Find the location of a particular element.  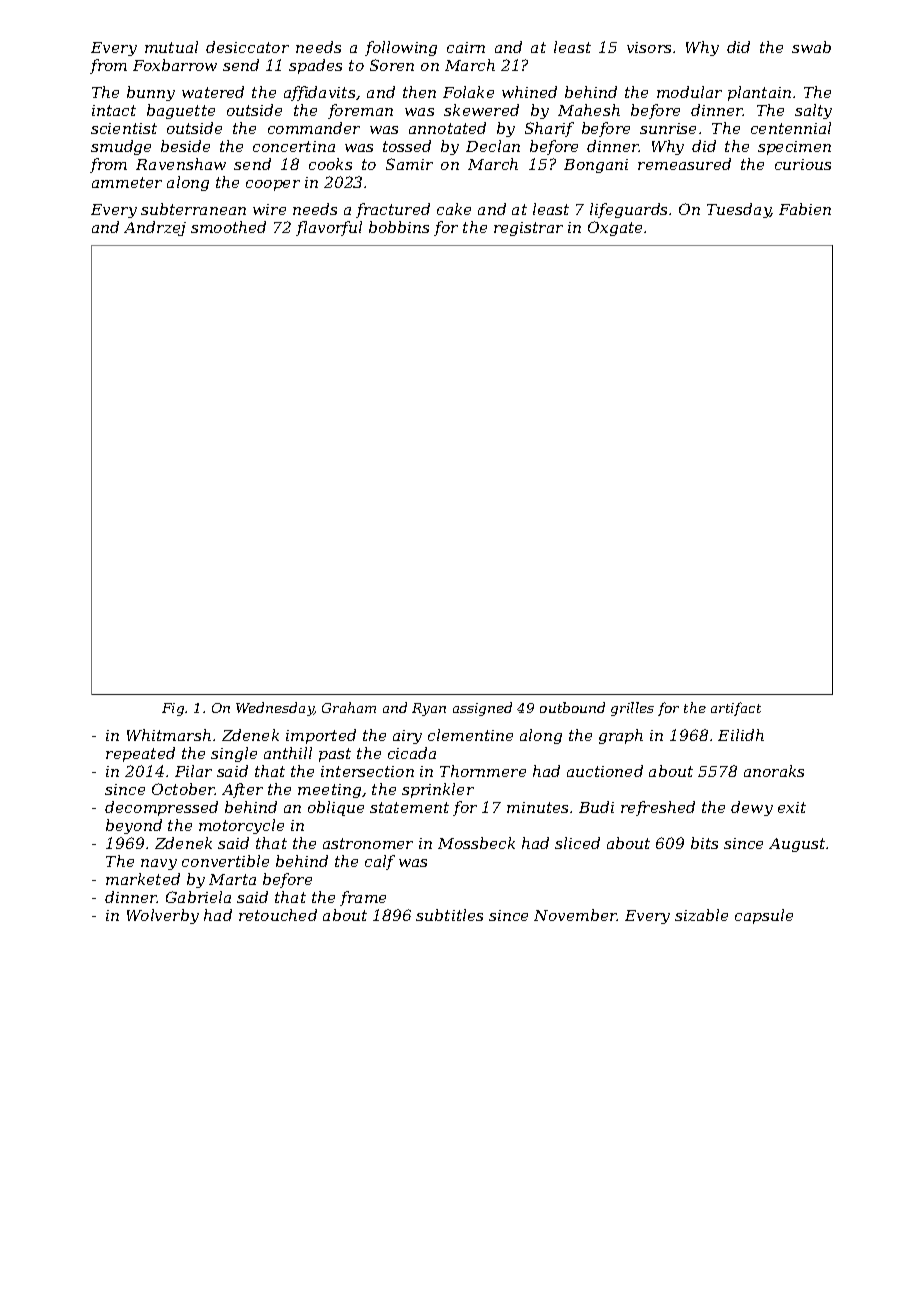

navy is located at coordinates (159, 864).
